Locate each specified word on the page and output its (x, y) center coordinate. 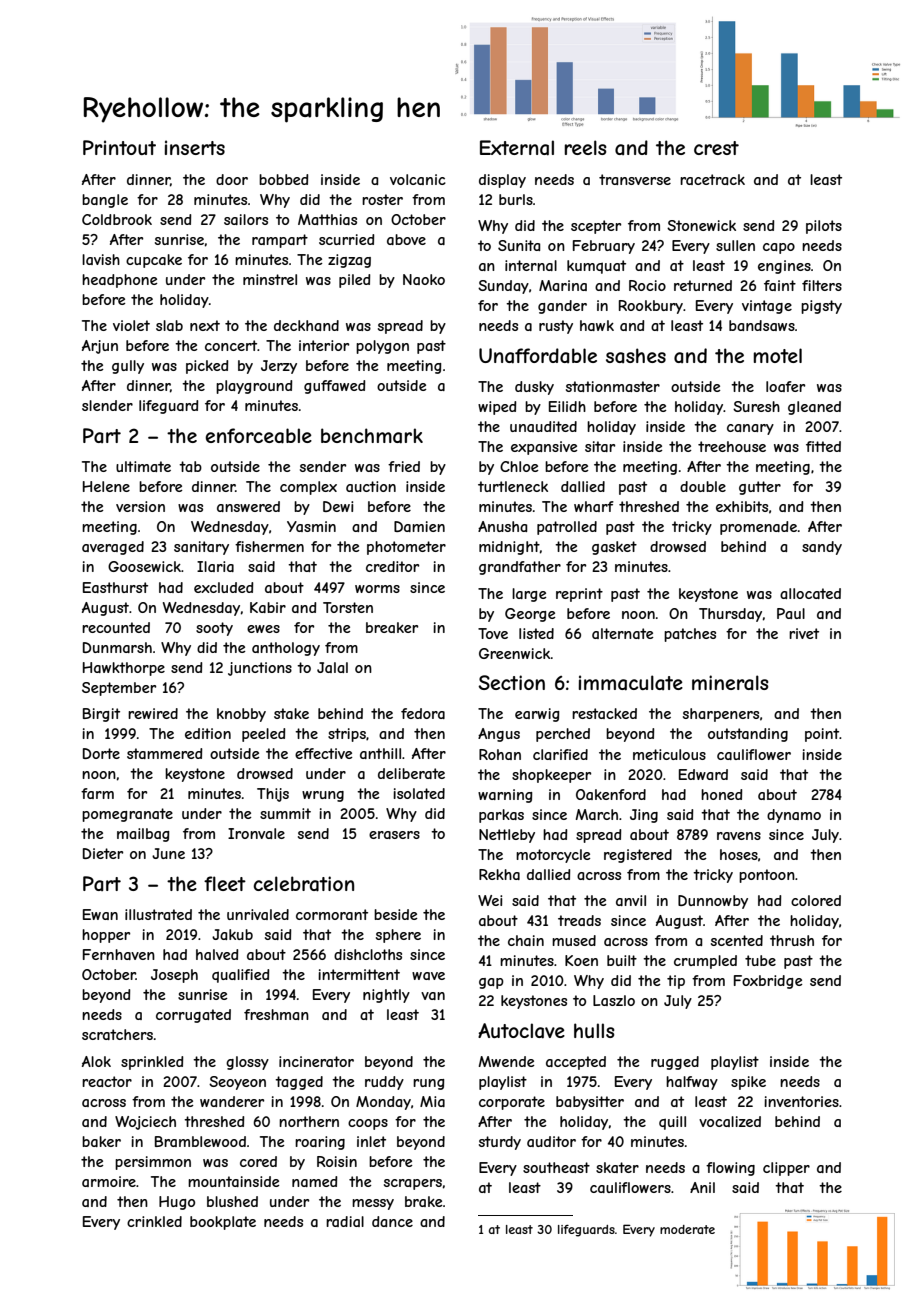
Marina (563, 285)
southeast (556, 1167)
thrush (792, 940)
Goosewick (144, 566)
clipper (786, 1169)
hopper (106, 936)
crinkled (154, 1221)
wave (428, 976)
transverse (635, 179)
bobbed (284, 179)
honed (722, 794)
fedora (423, 713)
